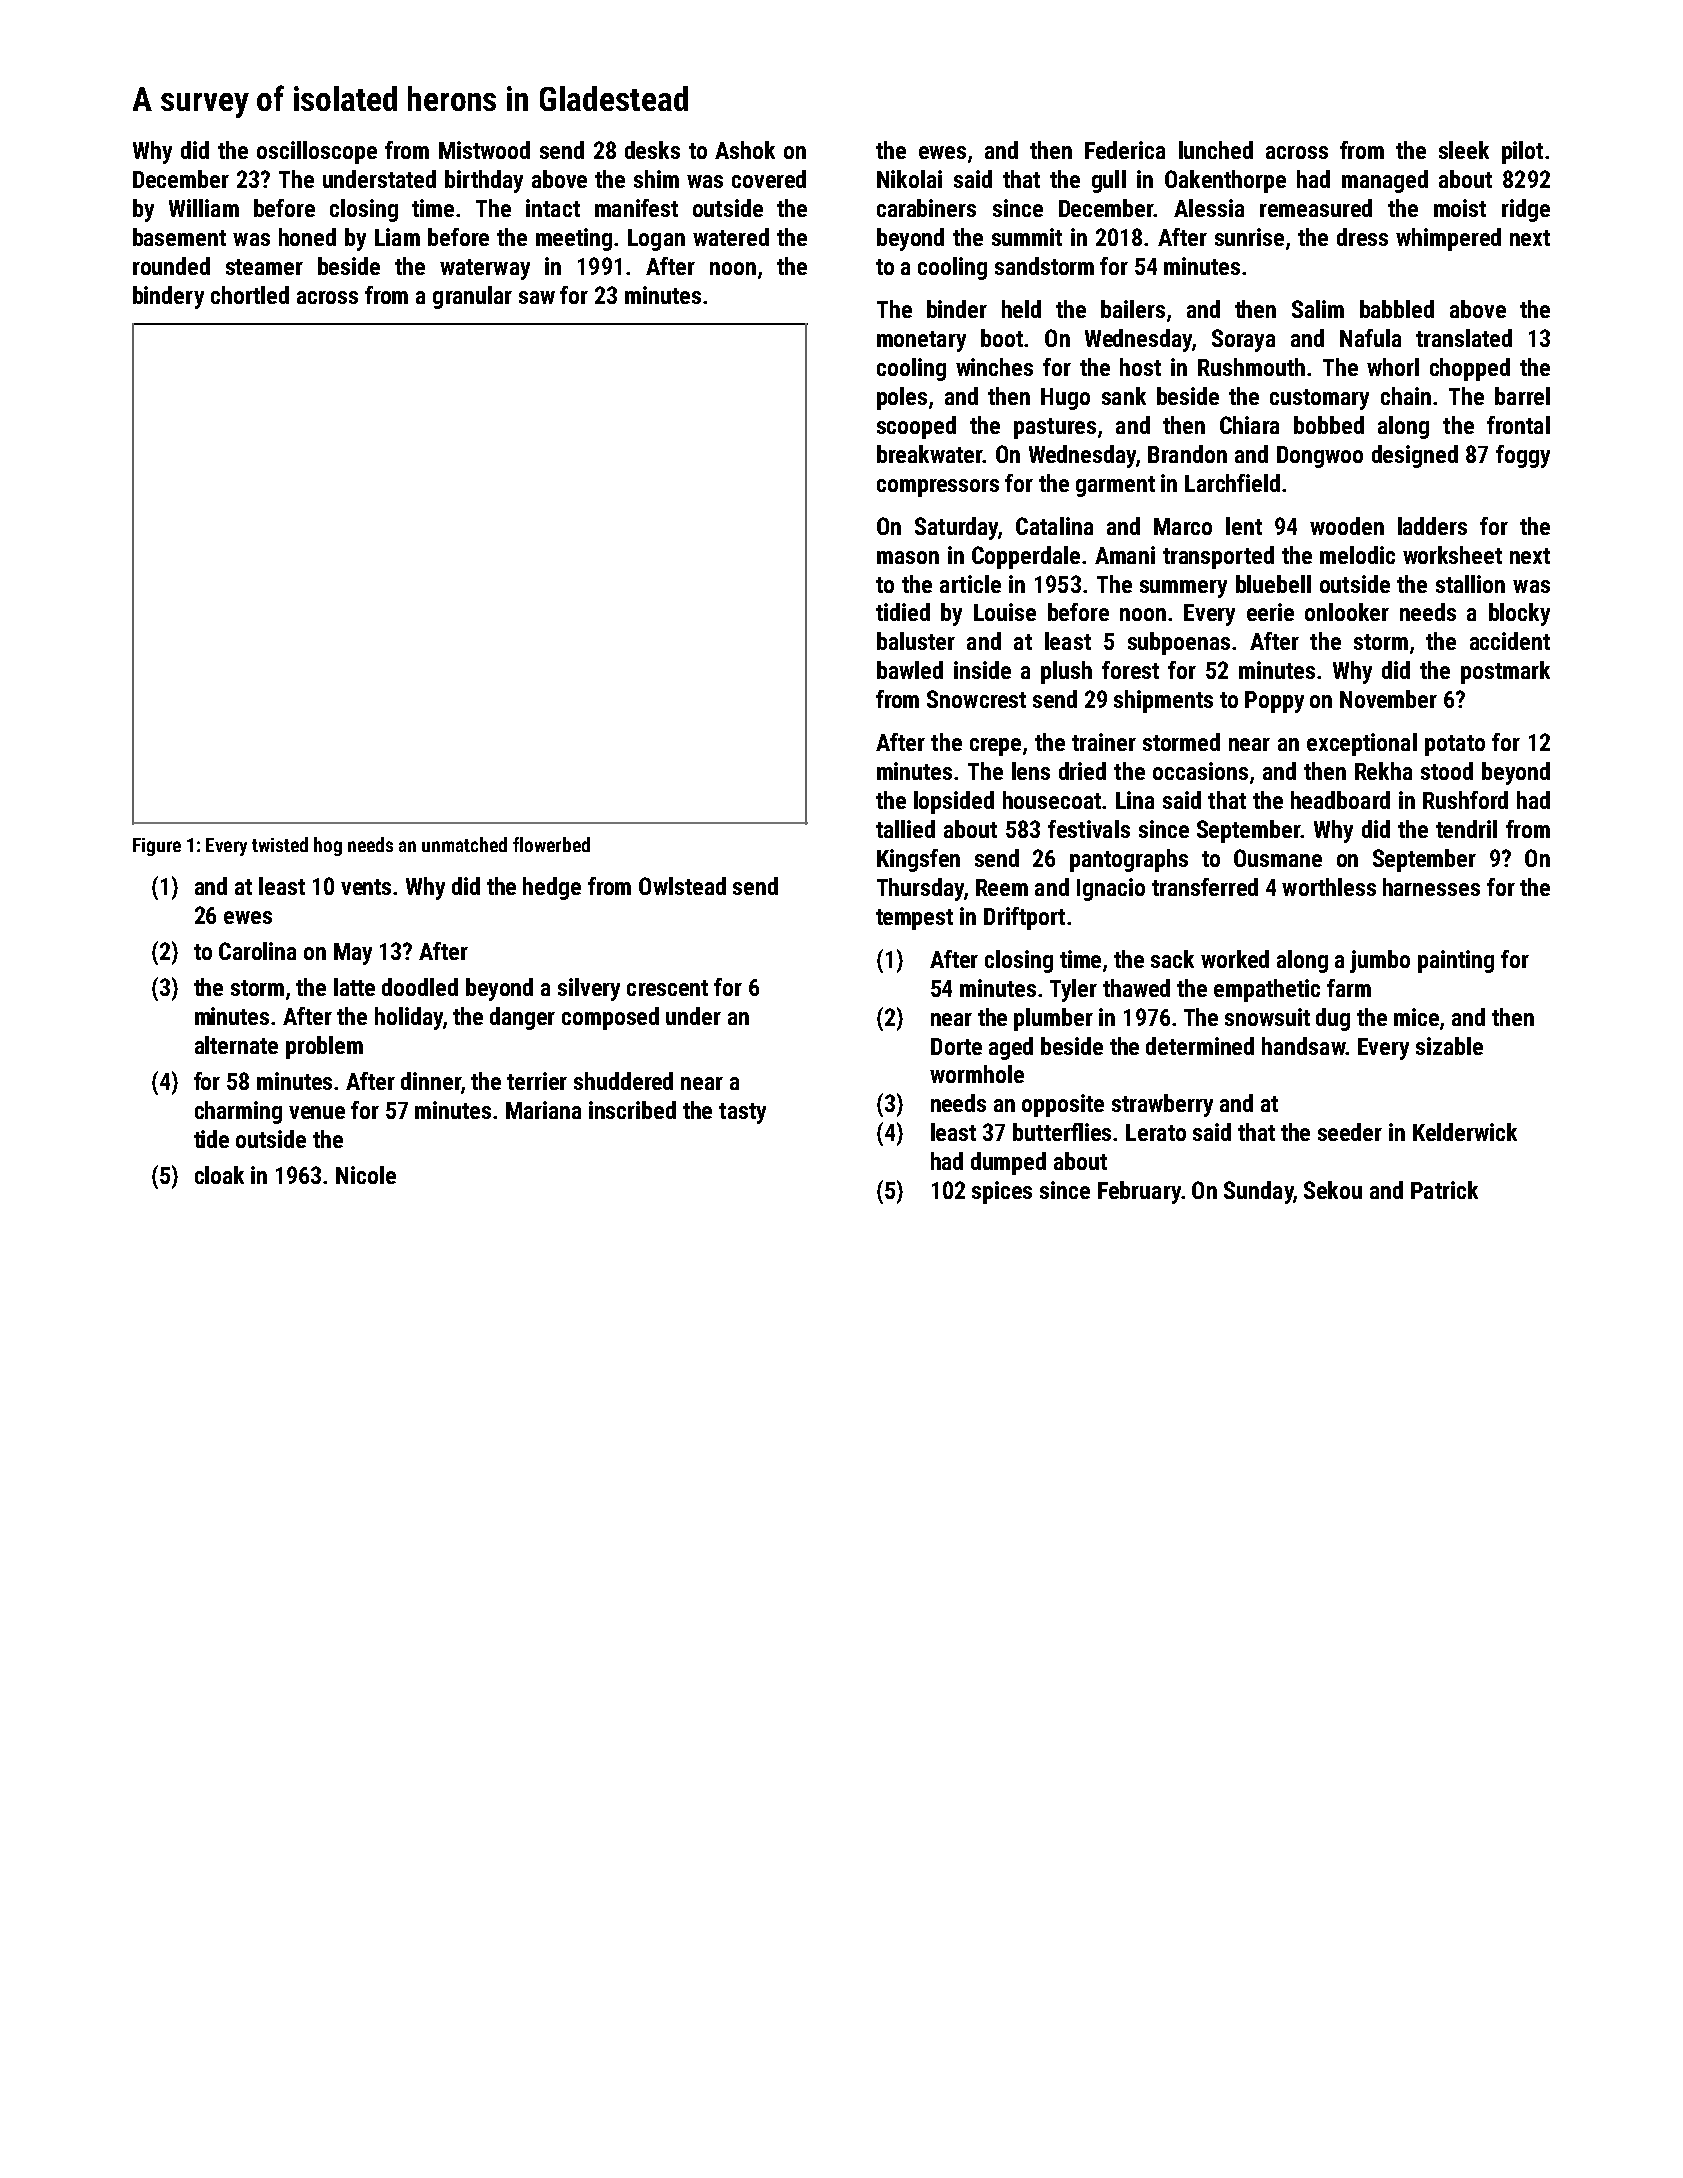 This image has height=2178, width=1683. I want to click on Owlstead, so click(682, 886).
